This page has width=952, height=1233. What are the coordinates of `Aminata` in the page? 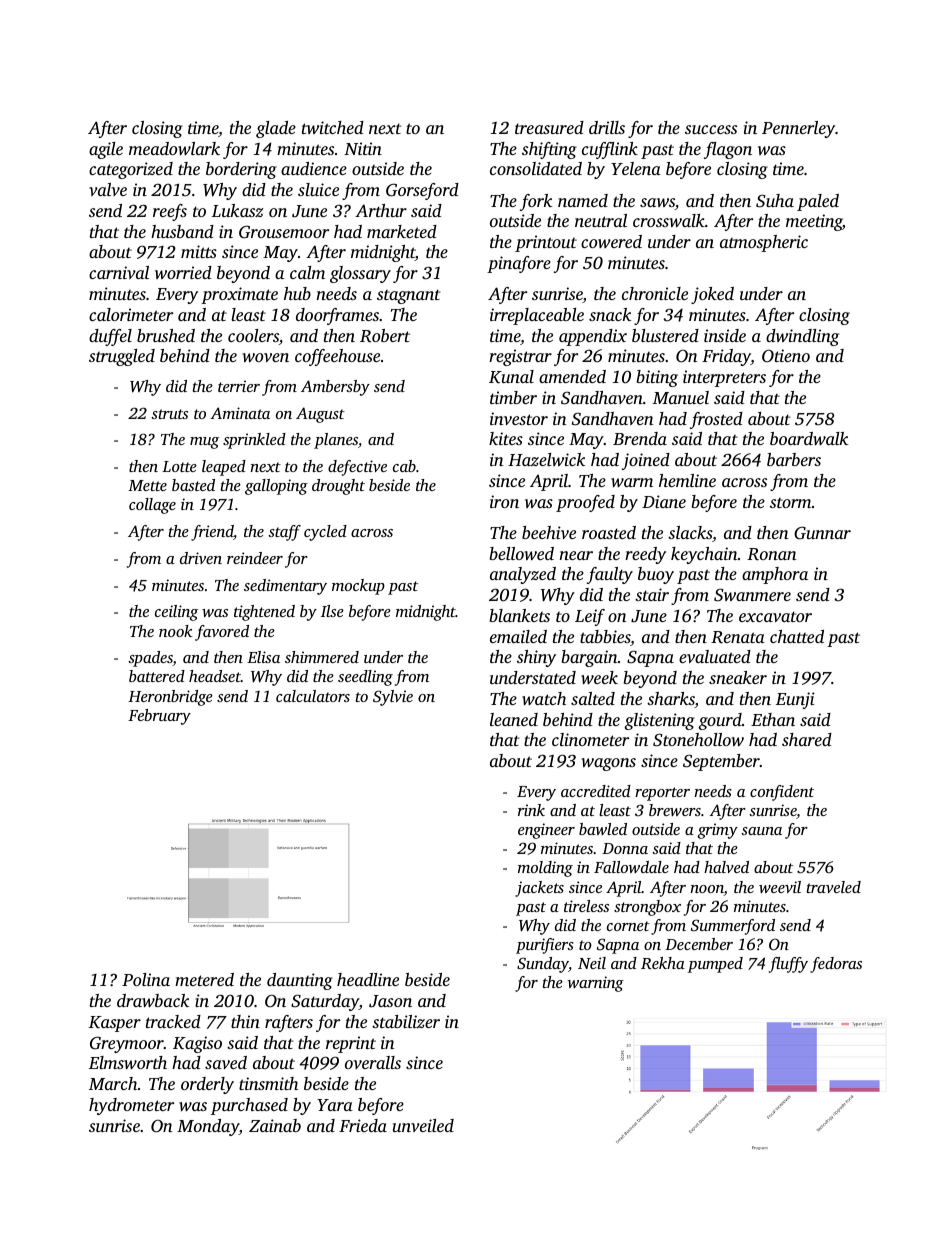 It's located at (240, 413).
